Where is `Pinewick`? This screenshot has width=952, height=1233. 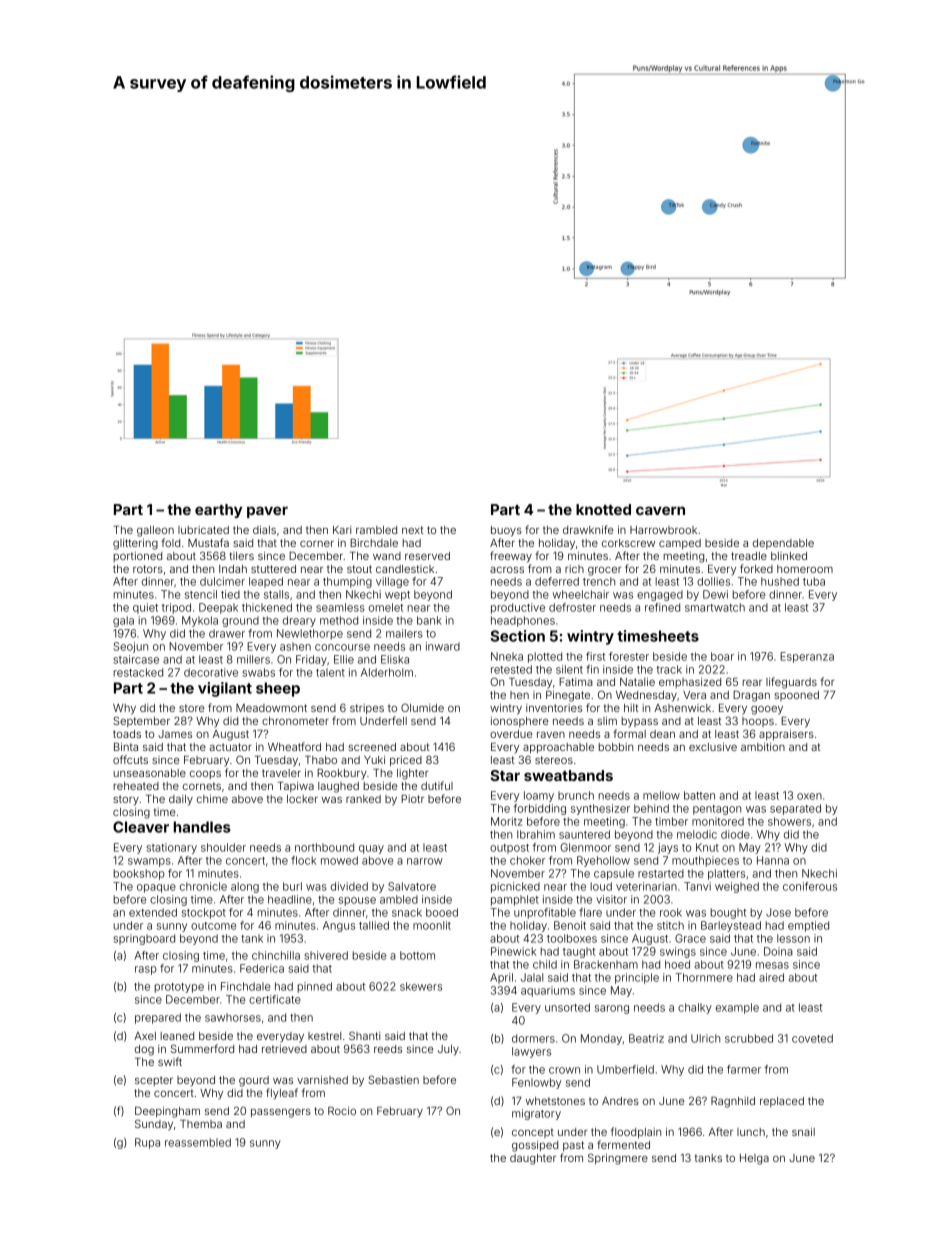
Pinewick is located at coordinates (513, 951).
